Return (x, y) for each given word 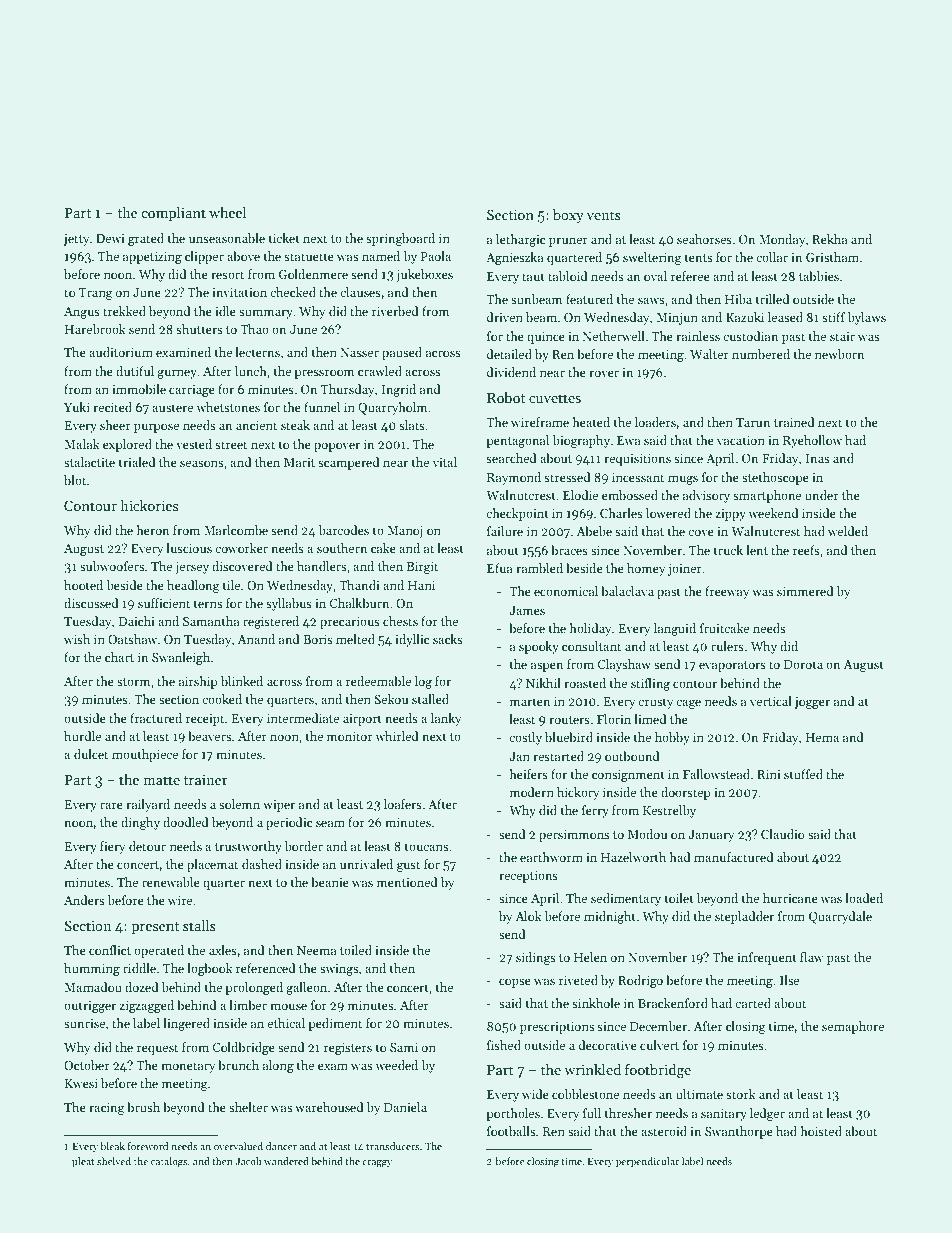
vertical (771, 701)
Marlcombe (236, 530)
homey (646, 569)
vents (603, 215)
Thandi (359, 585)
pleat (83, 1162)
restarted (559, 756)
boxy (568, 216)
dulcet (91, 754)
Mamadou (93, 987)
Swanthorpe (739, 1132)
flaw (811, 957)
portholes (513, 1114)
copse (515, 983)
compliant (173, 214)
